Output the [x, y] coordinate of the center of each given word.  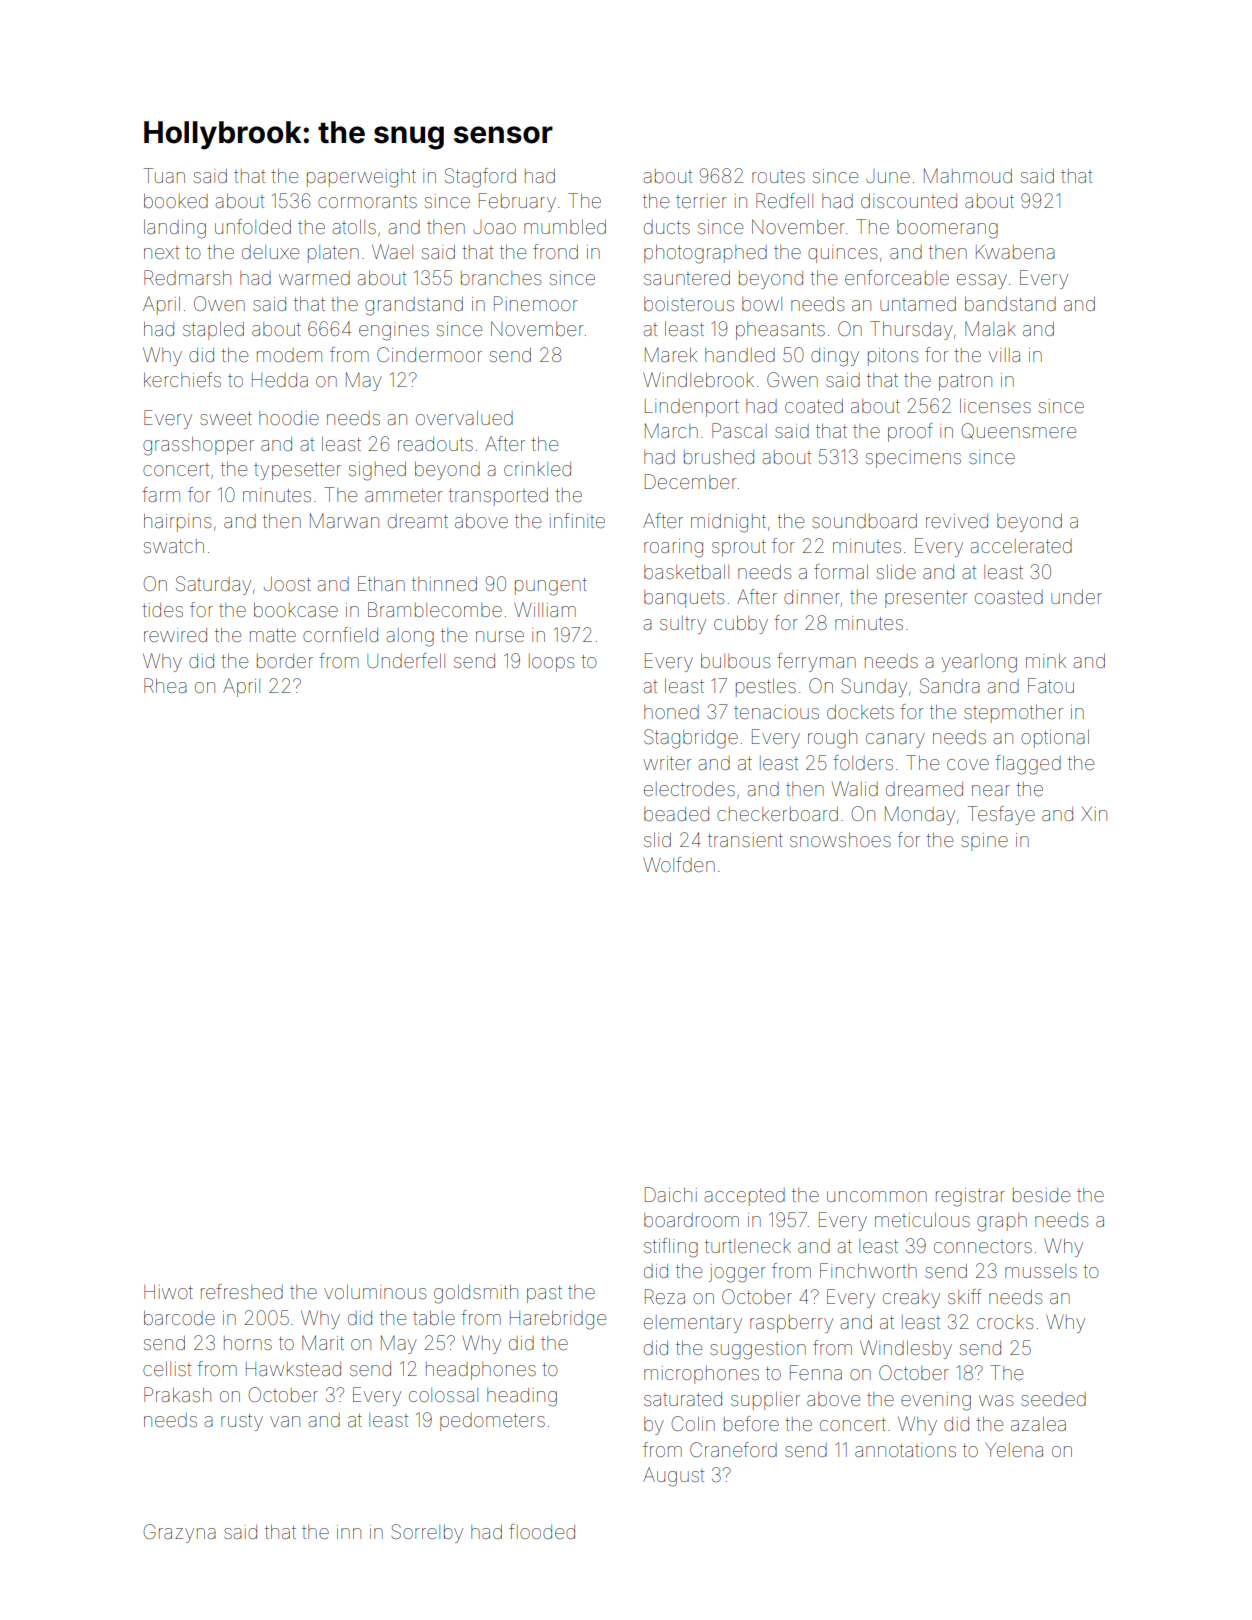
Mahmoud [968, 175]
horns [248, 1343]
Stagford [480, 178]
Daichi [671, 1194]
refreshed [242, 1291]
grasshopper [198, 446]
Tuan [164, 175]
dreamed [924, 789]
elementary [693, 1324]
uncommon [877, 1196]
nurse [500, 636]
